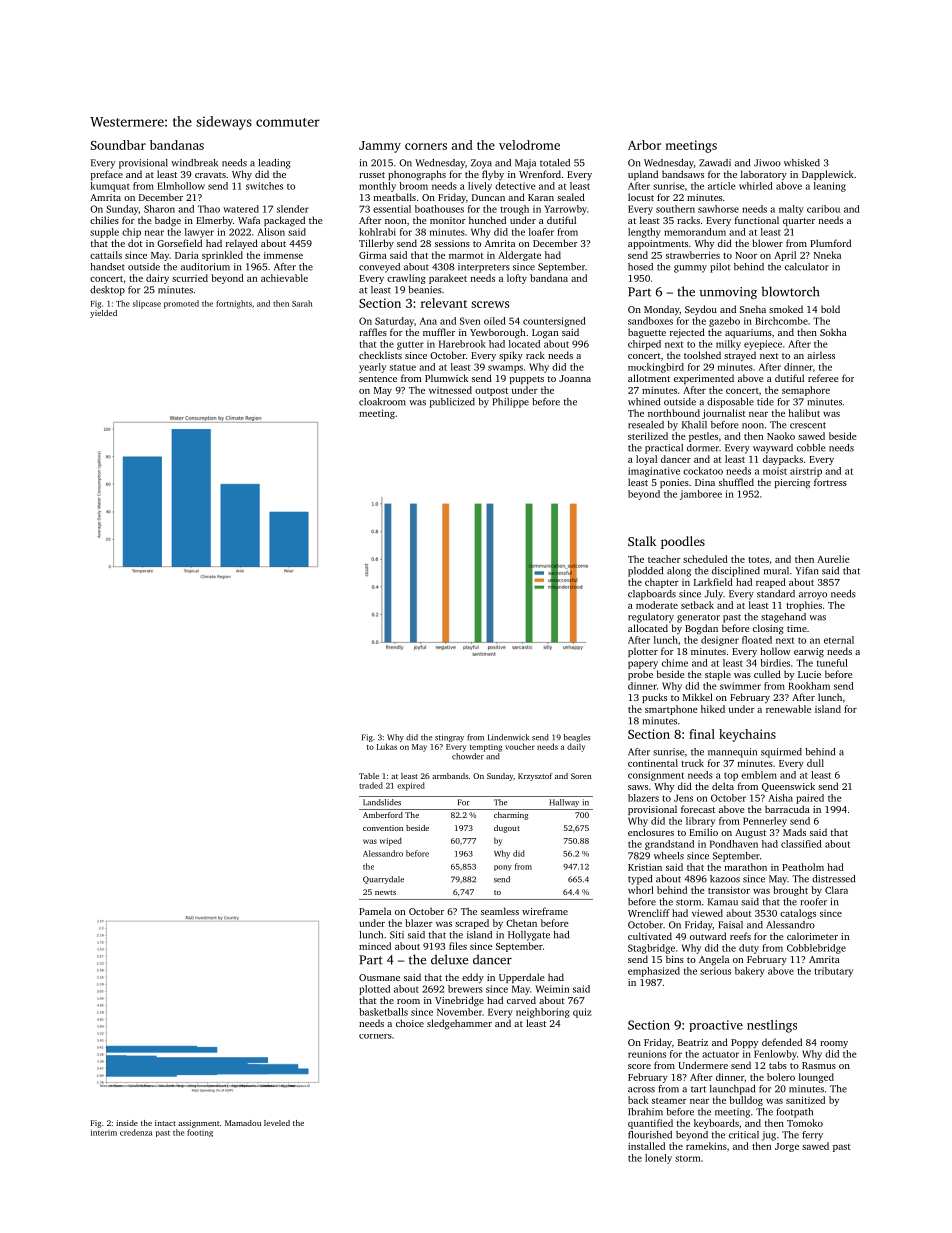 This page has height=1233, width=952. I want to click on sentence, so click(378, 379).
